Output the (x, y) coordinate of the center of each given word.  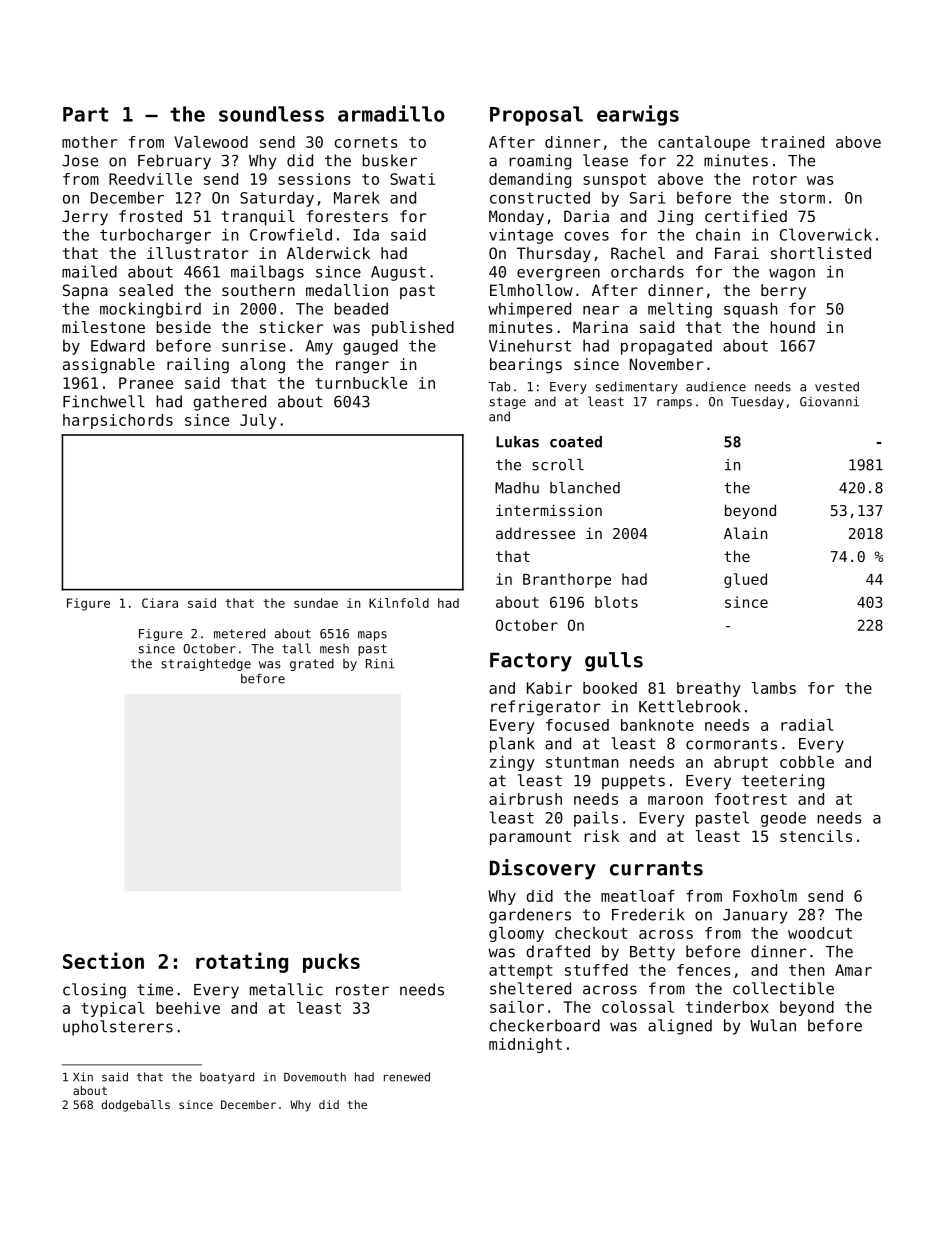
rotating (242, 962)
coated (576, 442)
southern (258, 290)
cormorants (731, 744)
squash (750, 310)
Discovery (543, 869)
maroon (675, 800)
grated (312, 665)
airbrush (525, 799)
